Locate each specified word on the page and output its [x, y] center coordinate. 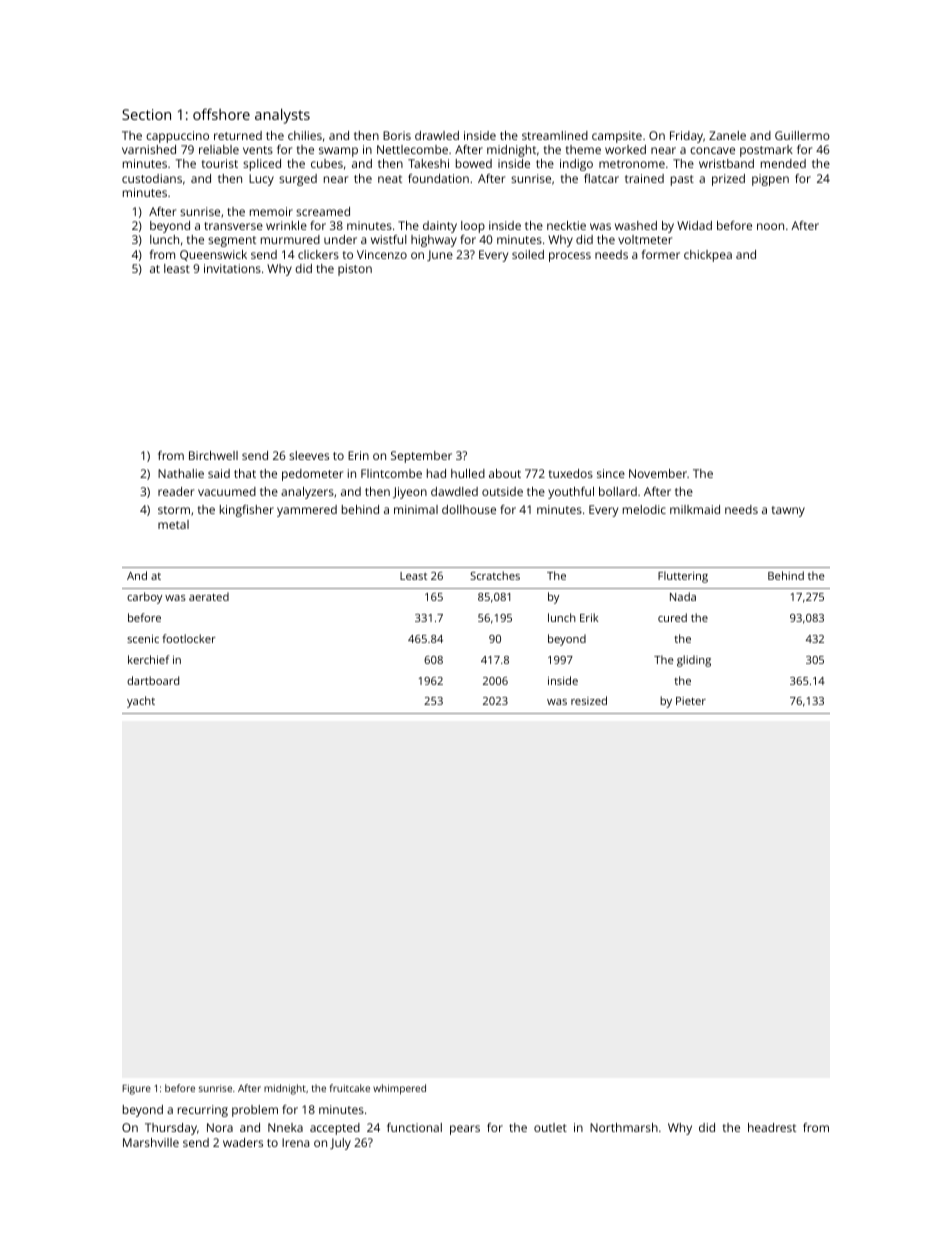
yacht [141, 702]
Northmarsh [624, 1127]
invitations [232, 268]
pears [465, 1130]
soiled [528, 254]
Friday [686, 137]
